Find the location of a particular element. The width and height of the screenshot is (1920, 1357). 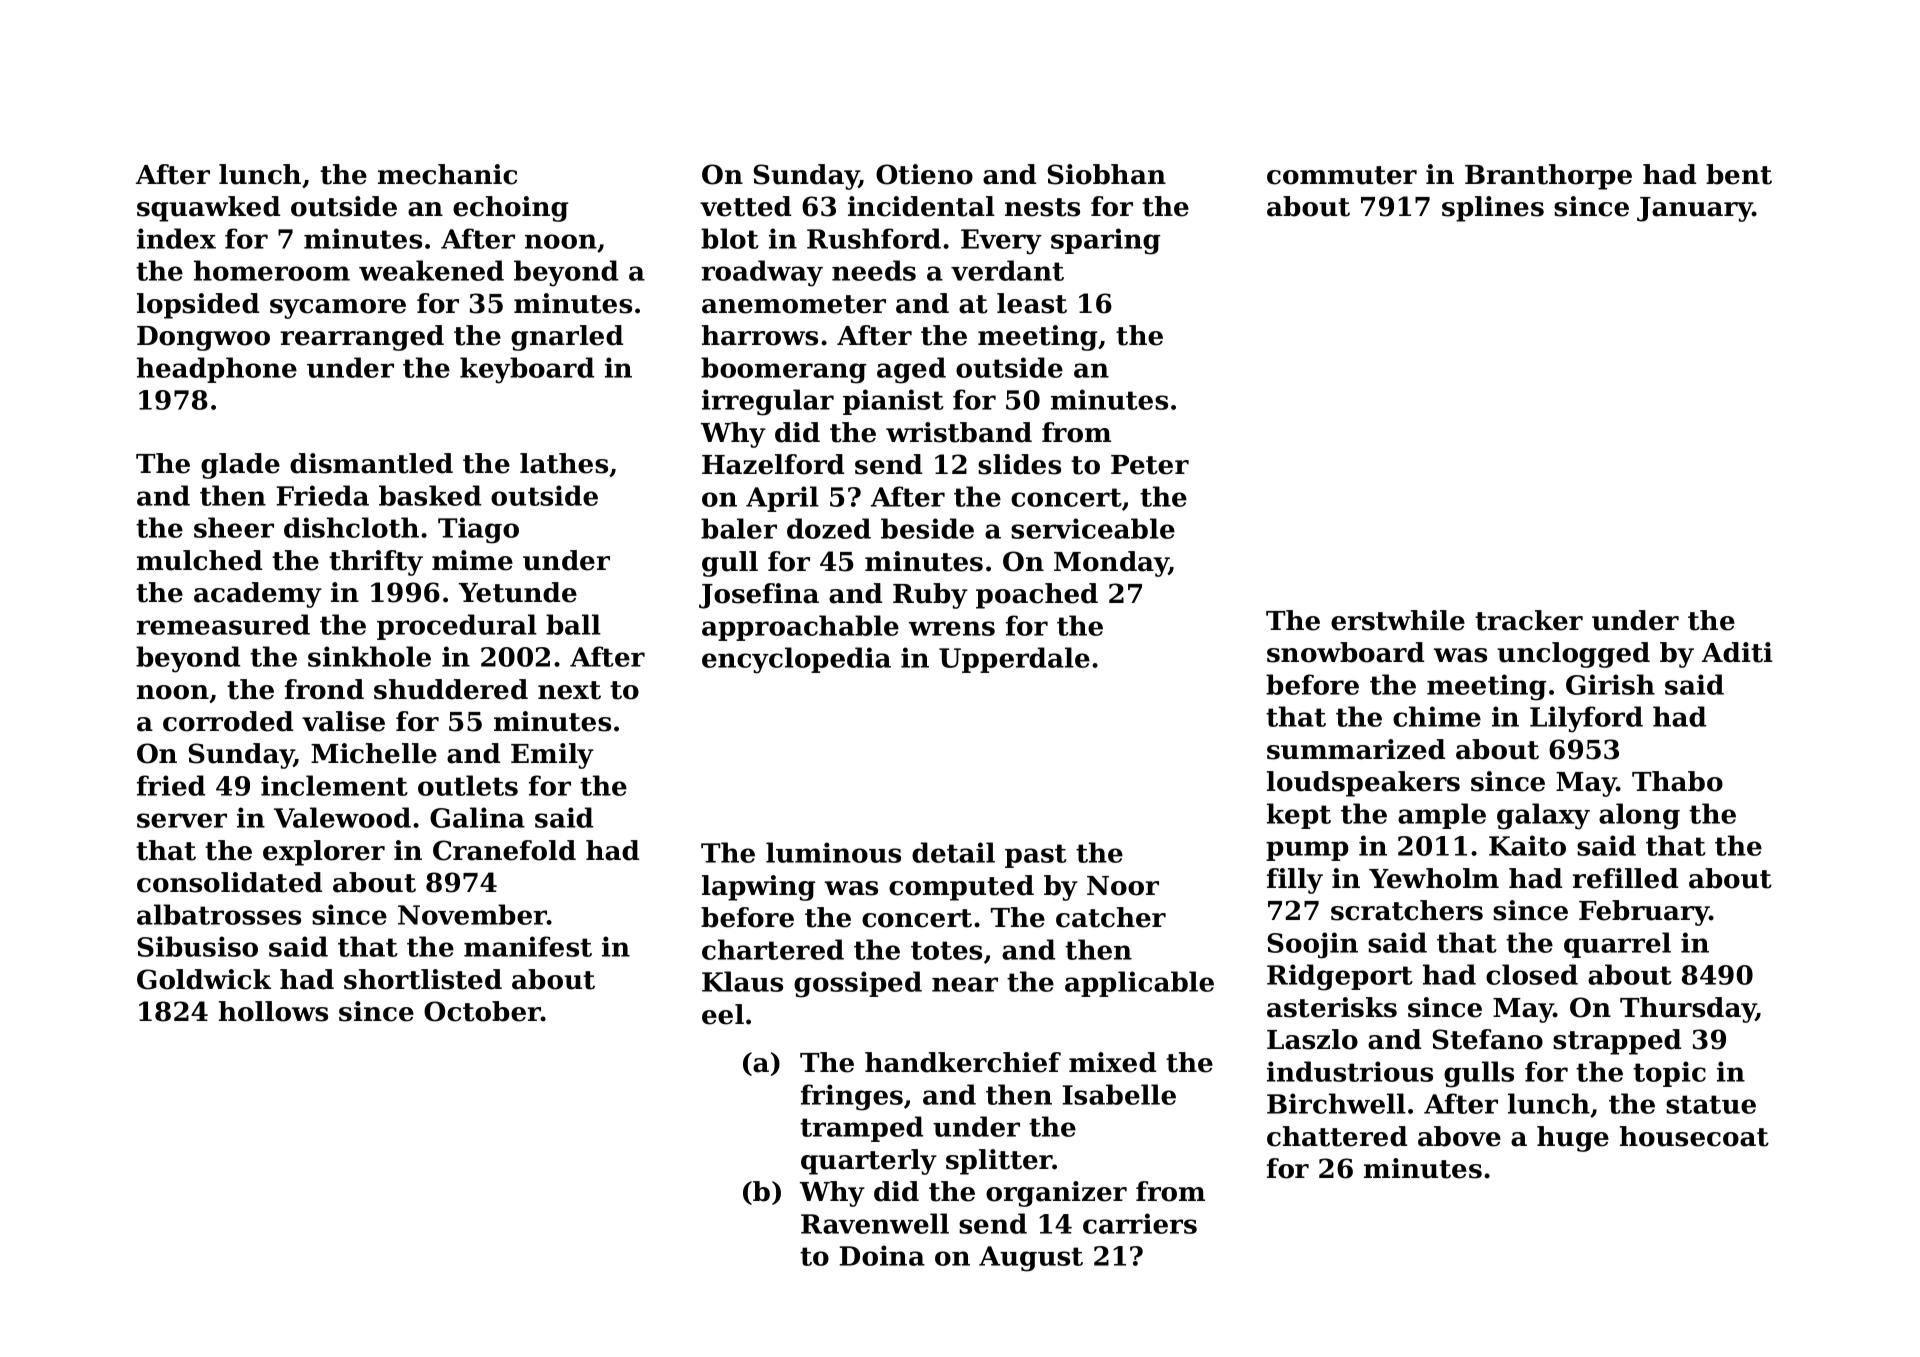

Siobhan is located at coordinates (1106, 174).
